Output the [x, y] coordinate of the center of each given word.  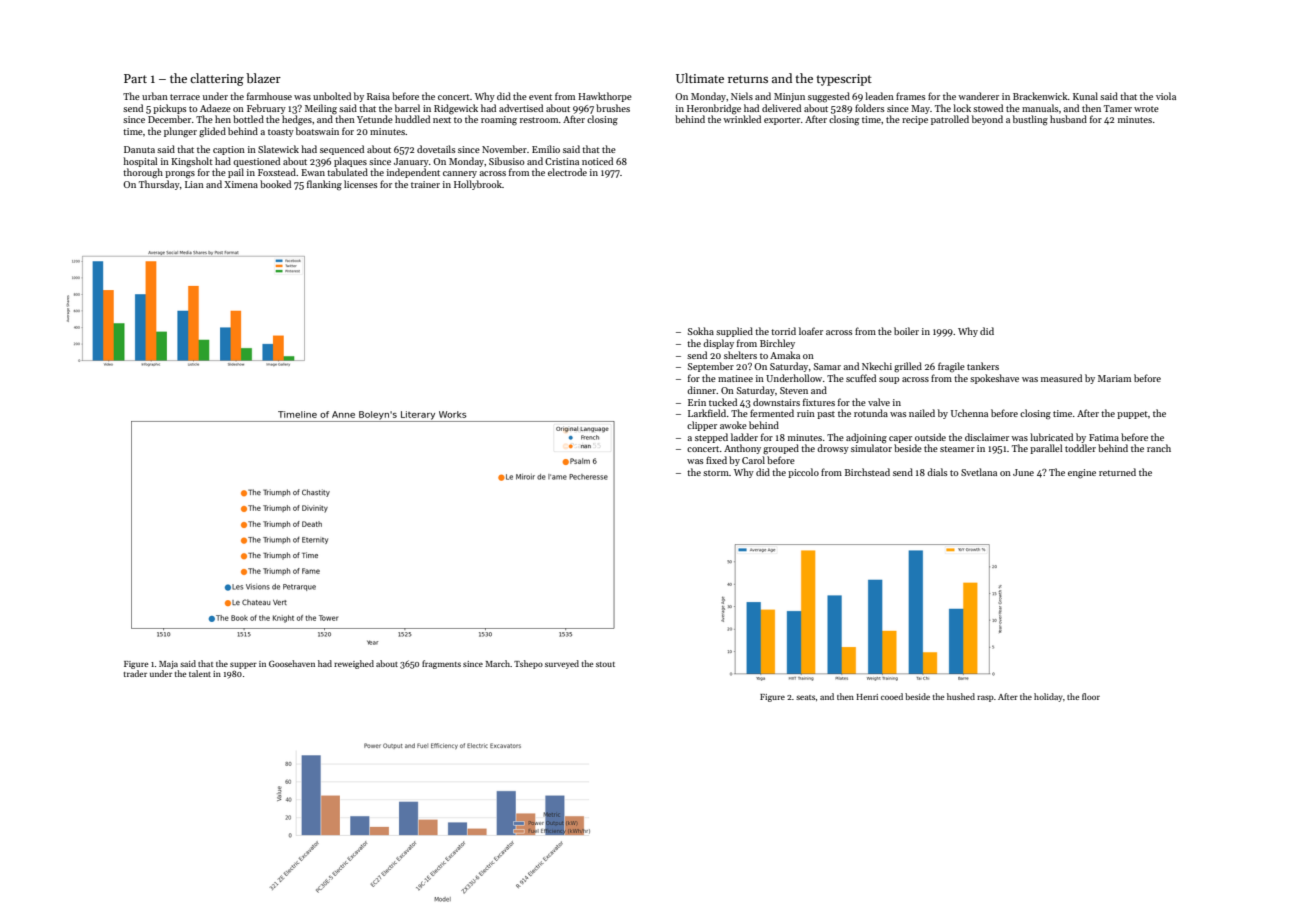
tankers [983, 366]
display [718, 344]
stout [605, 664]
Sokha [701, 331]
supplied [734, 332]
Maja [168, 665]
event [540, 97]
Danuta [139, 149]
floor [1091, 696]
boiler [906, 331]
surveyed [562, 664]
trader [135, 673]
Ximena [241, 184]
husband [1068, 119]
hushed [961, 696]
